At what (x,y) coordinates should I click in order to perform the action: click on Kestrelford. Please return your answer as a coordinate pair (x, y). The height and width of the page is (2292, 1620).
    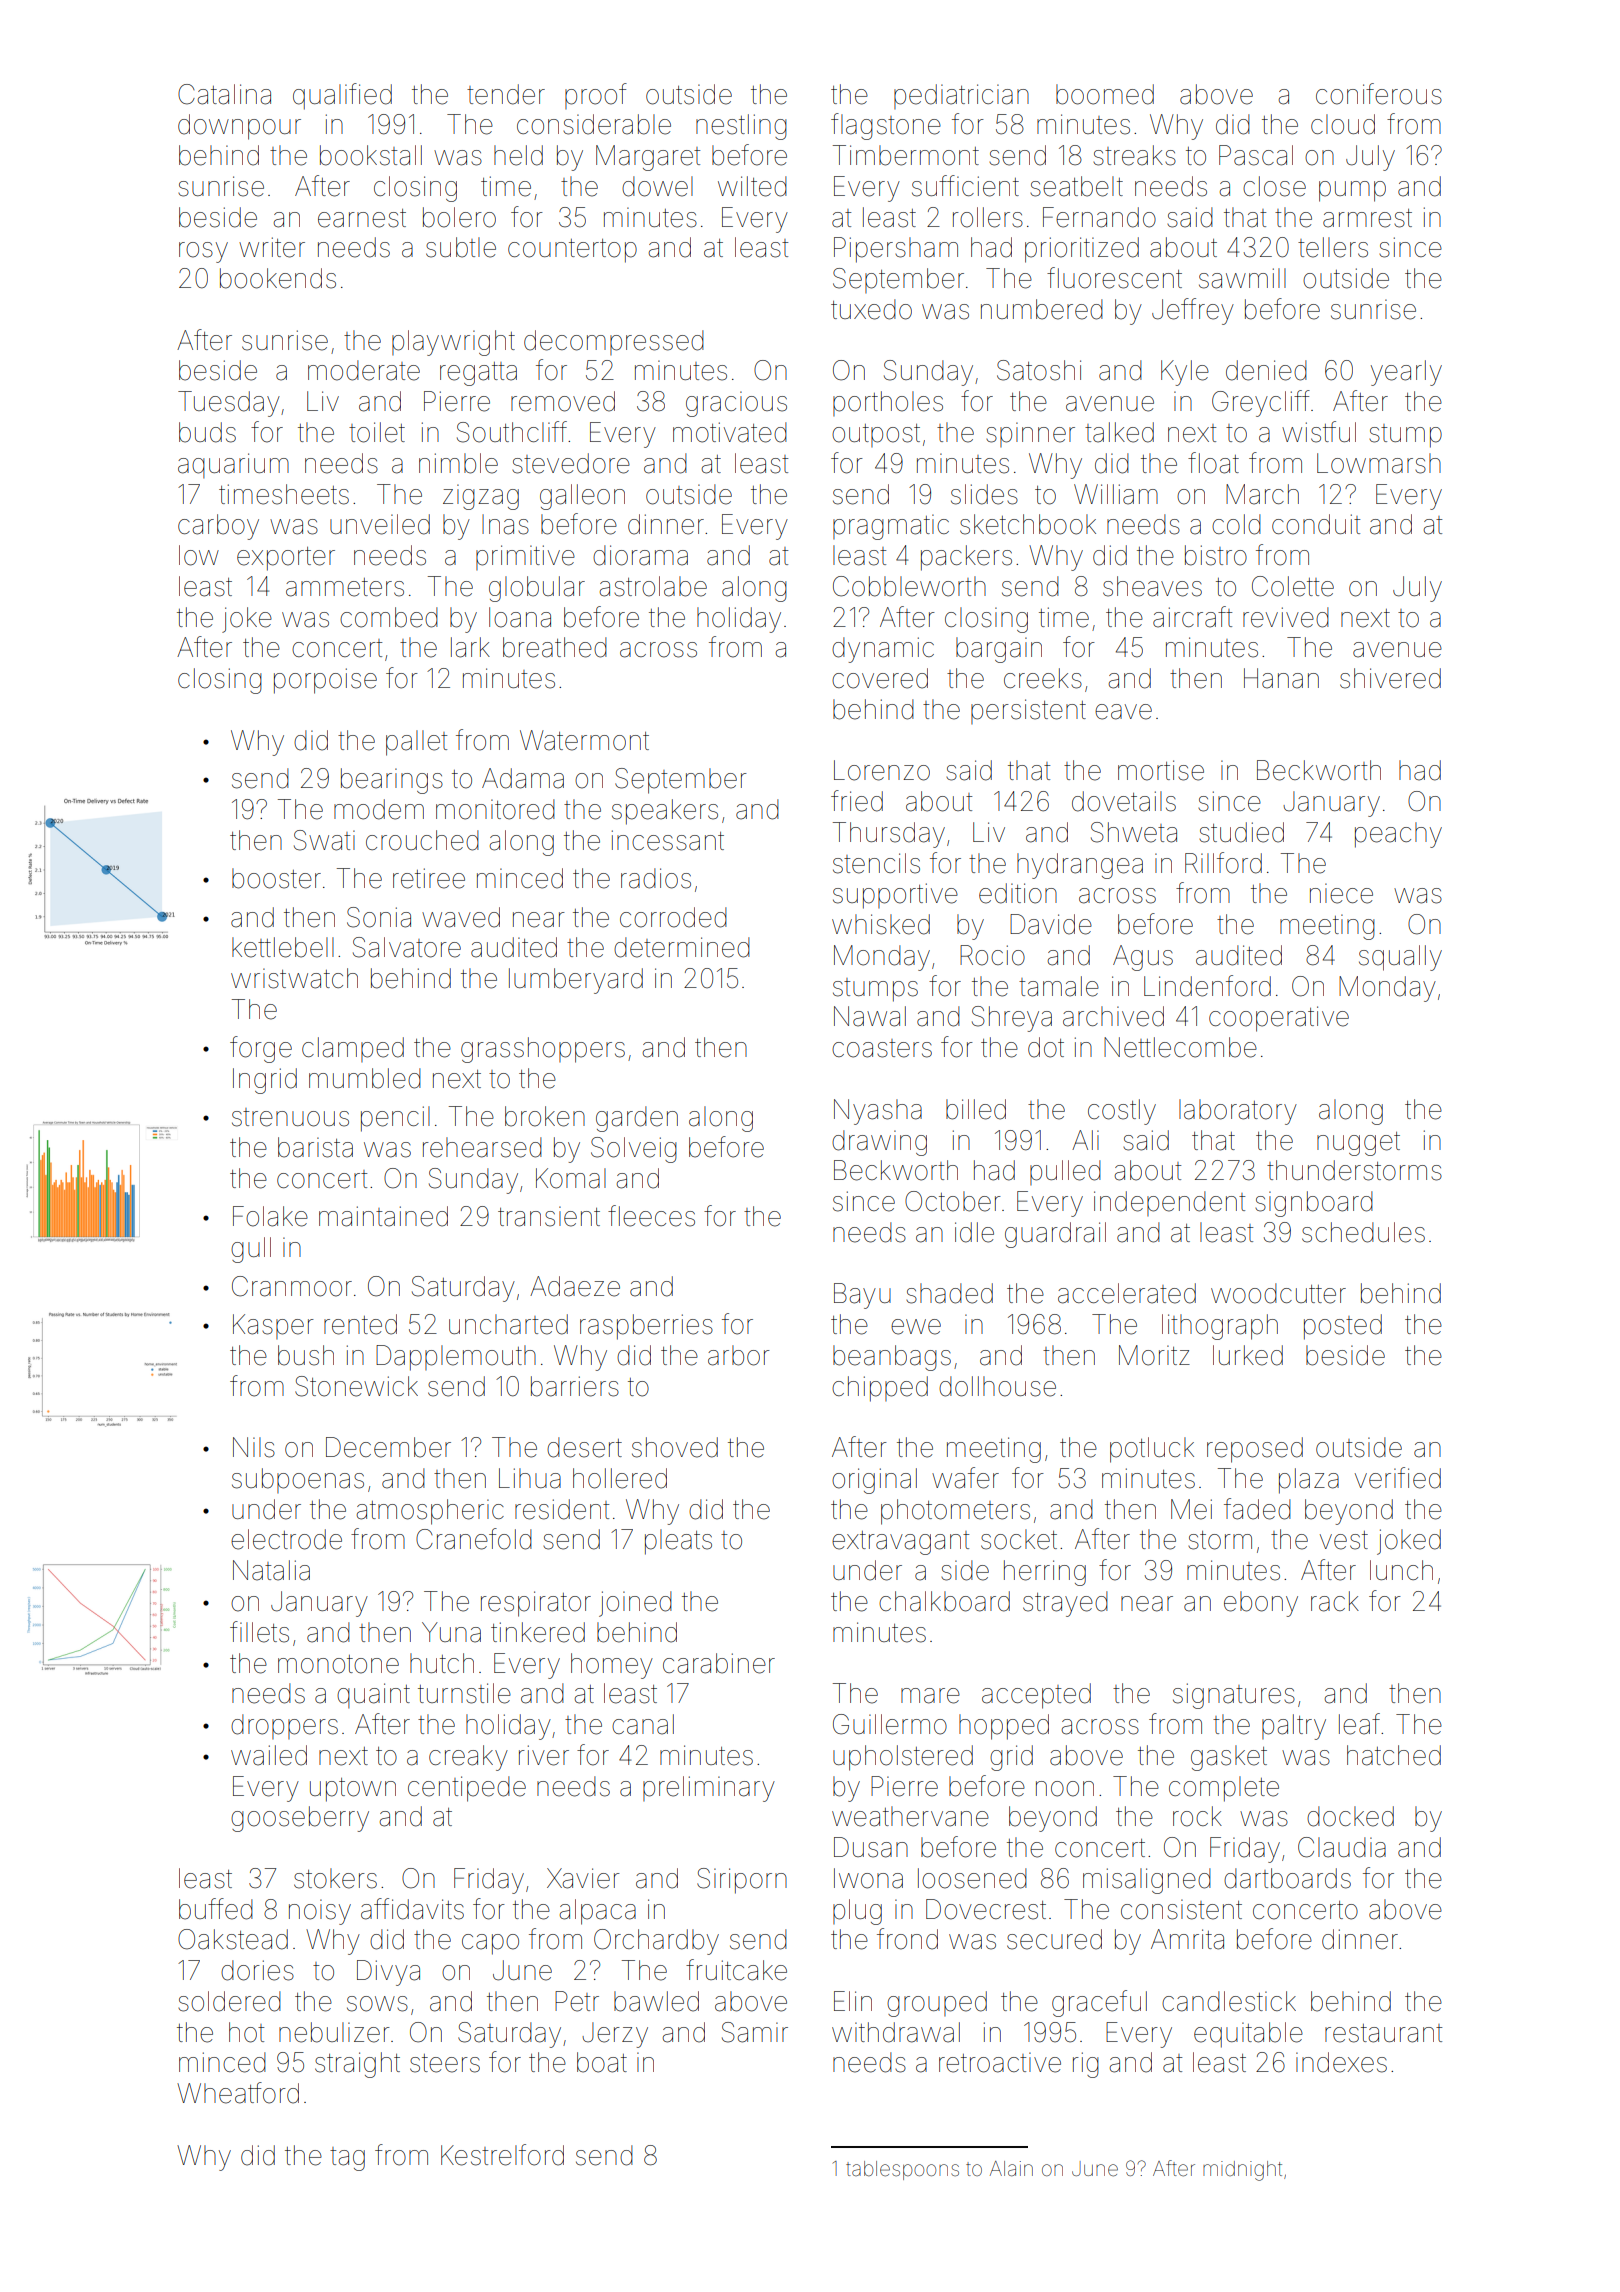
    Looking at the image, I should click on (502, 2155).
